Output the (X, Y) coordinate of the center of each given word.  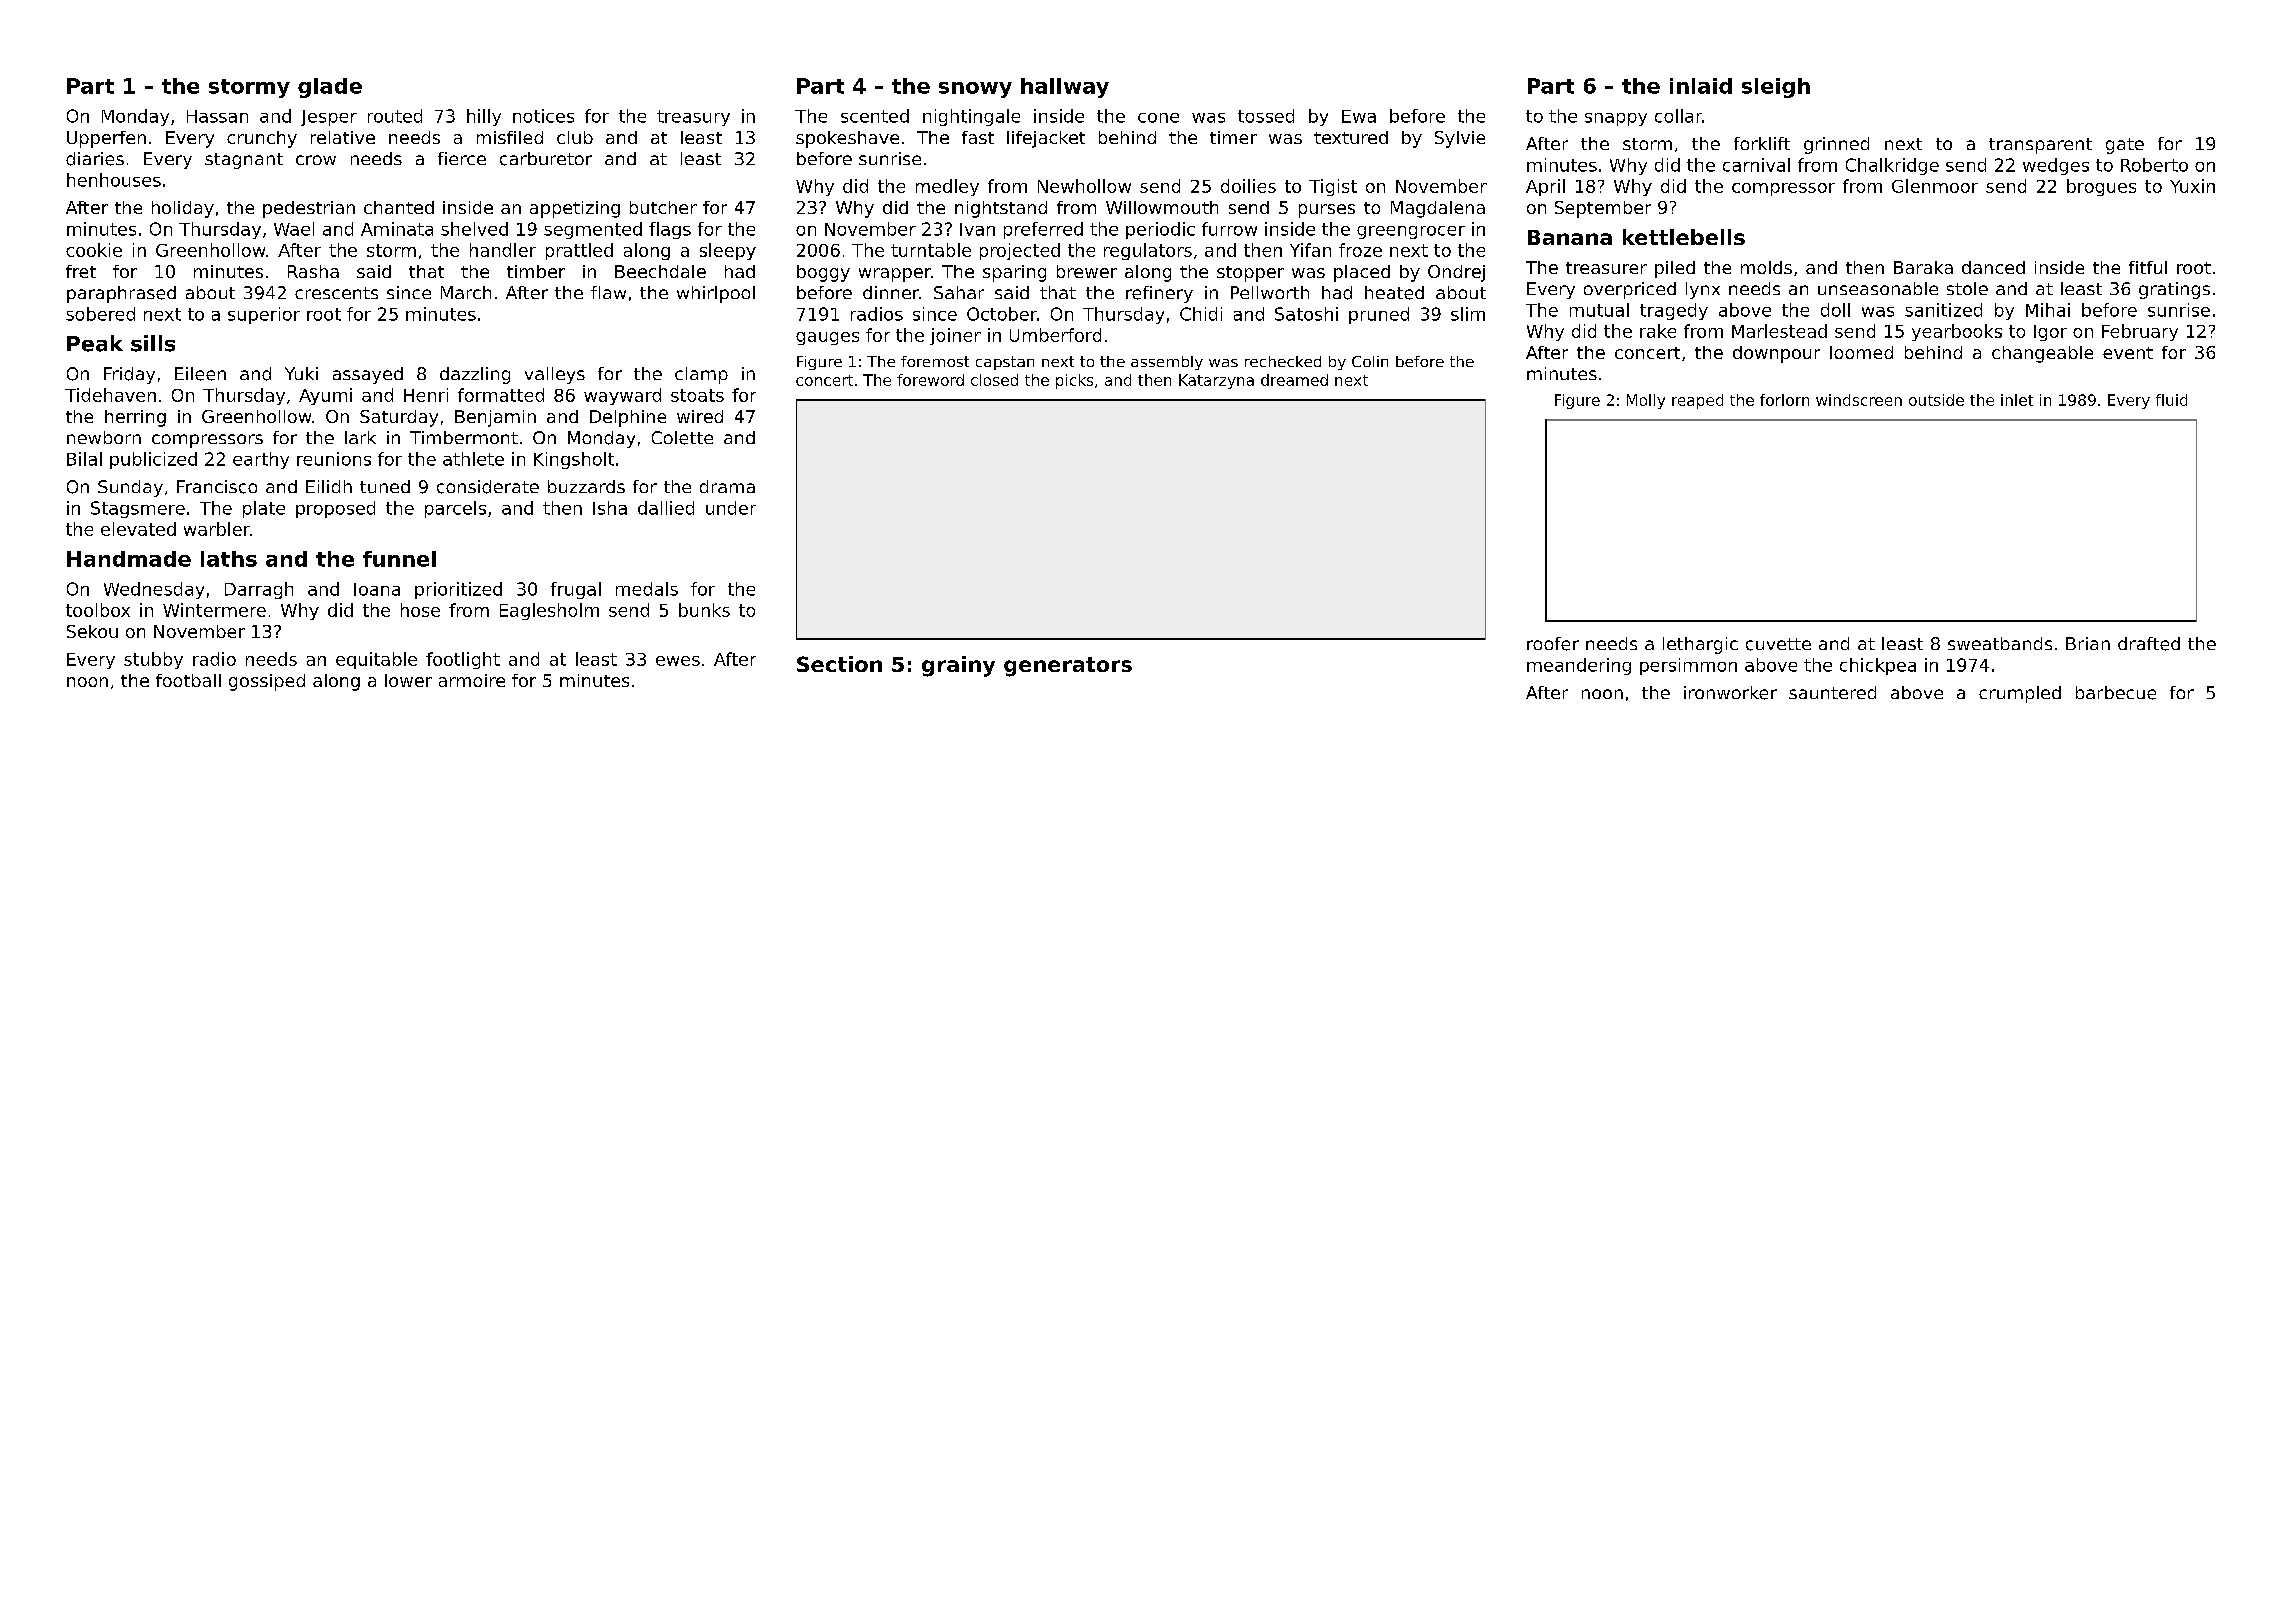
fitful (2148, 267)
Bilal (84, 459)
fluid (2171, 400)
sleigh (1776, 88)
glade (330, 88)
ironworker (1730, 693)
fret (81, 271)
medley (947, 187)
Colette (682, 438)
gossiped (267, 682)
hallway (1065, 88)
